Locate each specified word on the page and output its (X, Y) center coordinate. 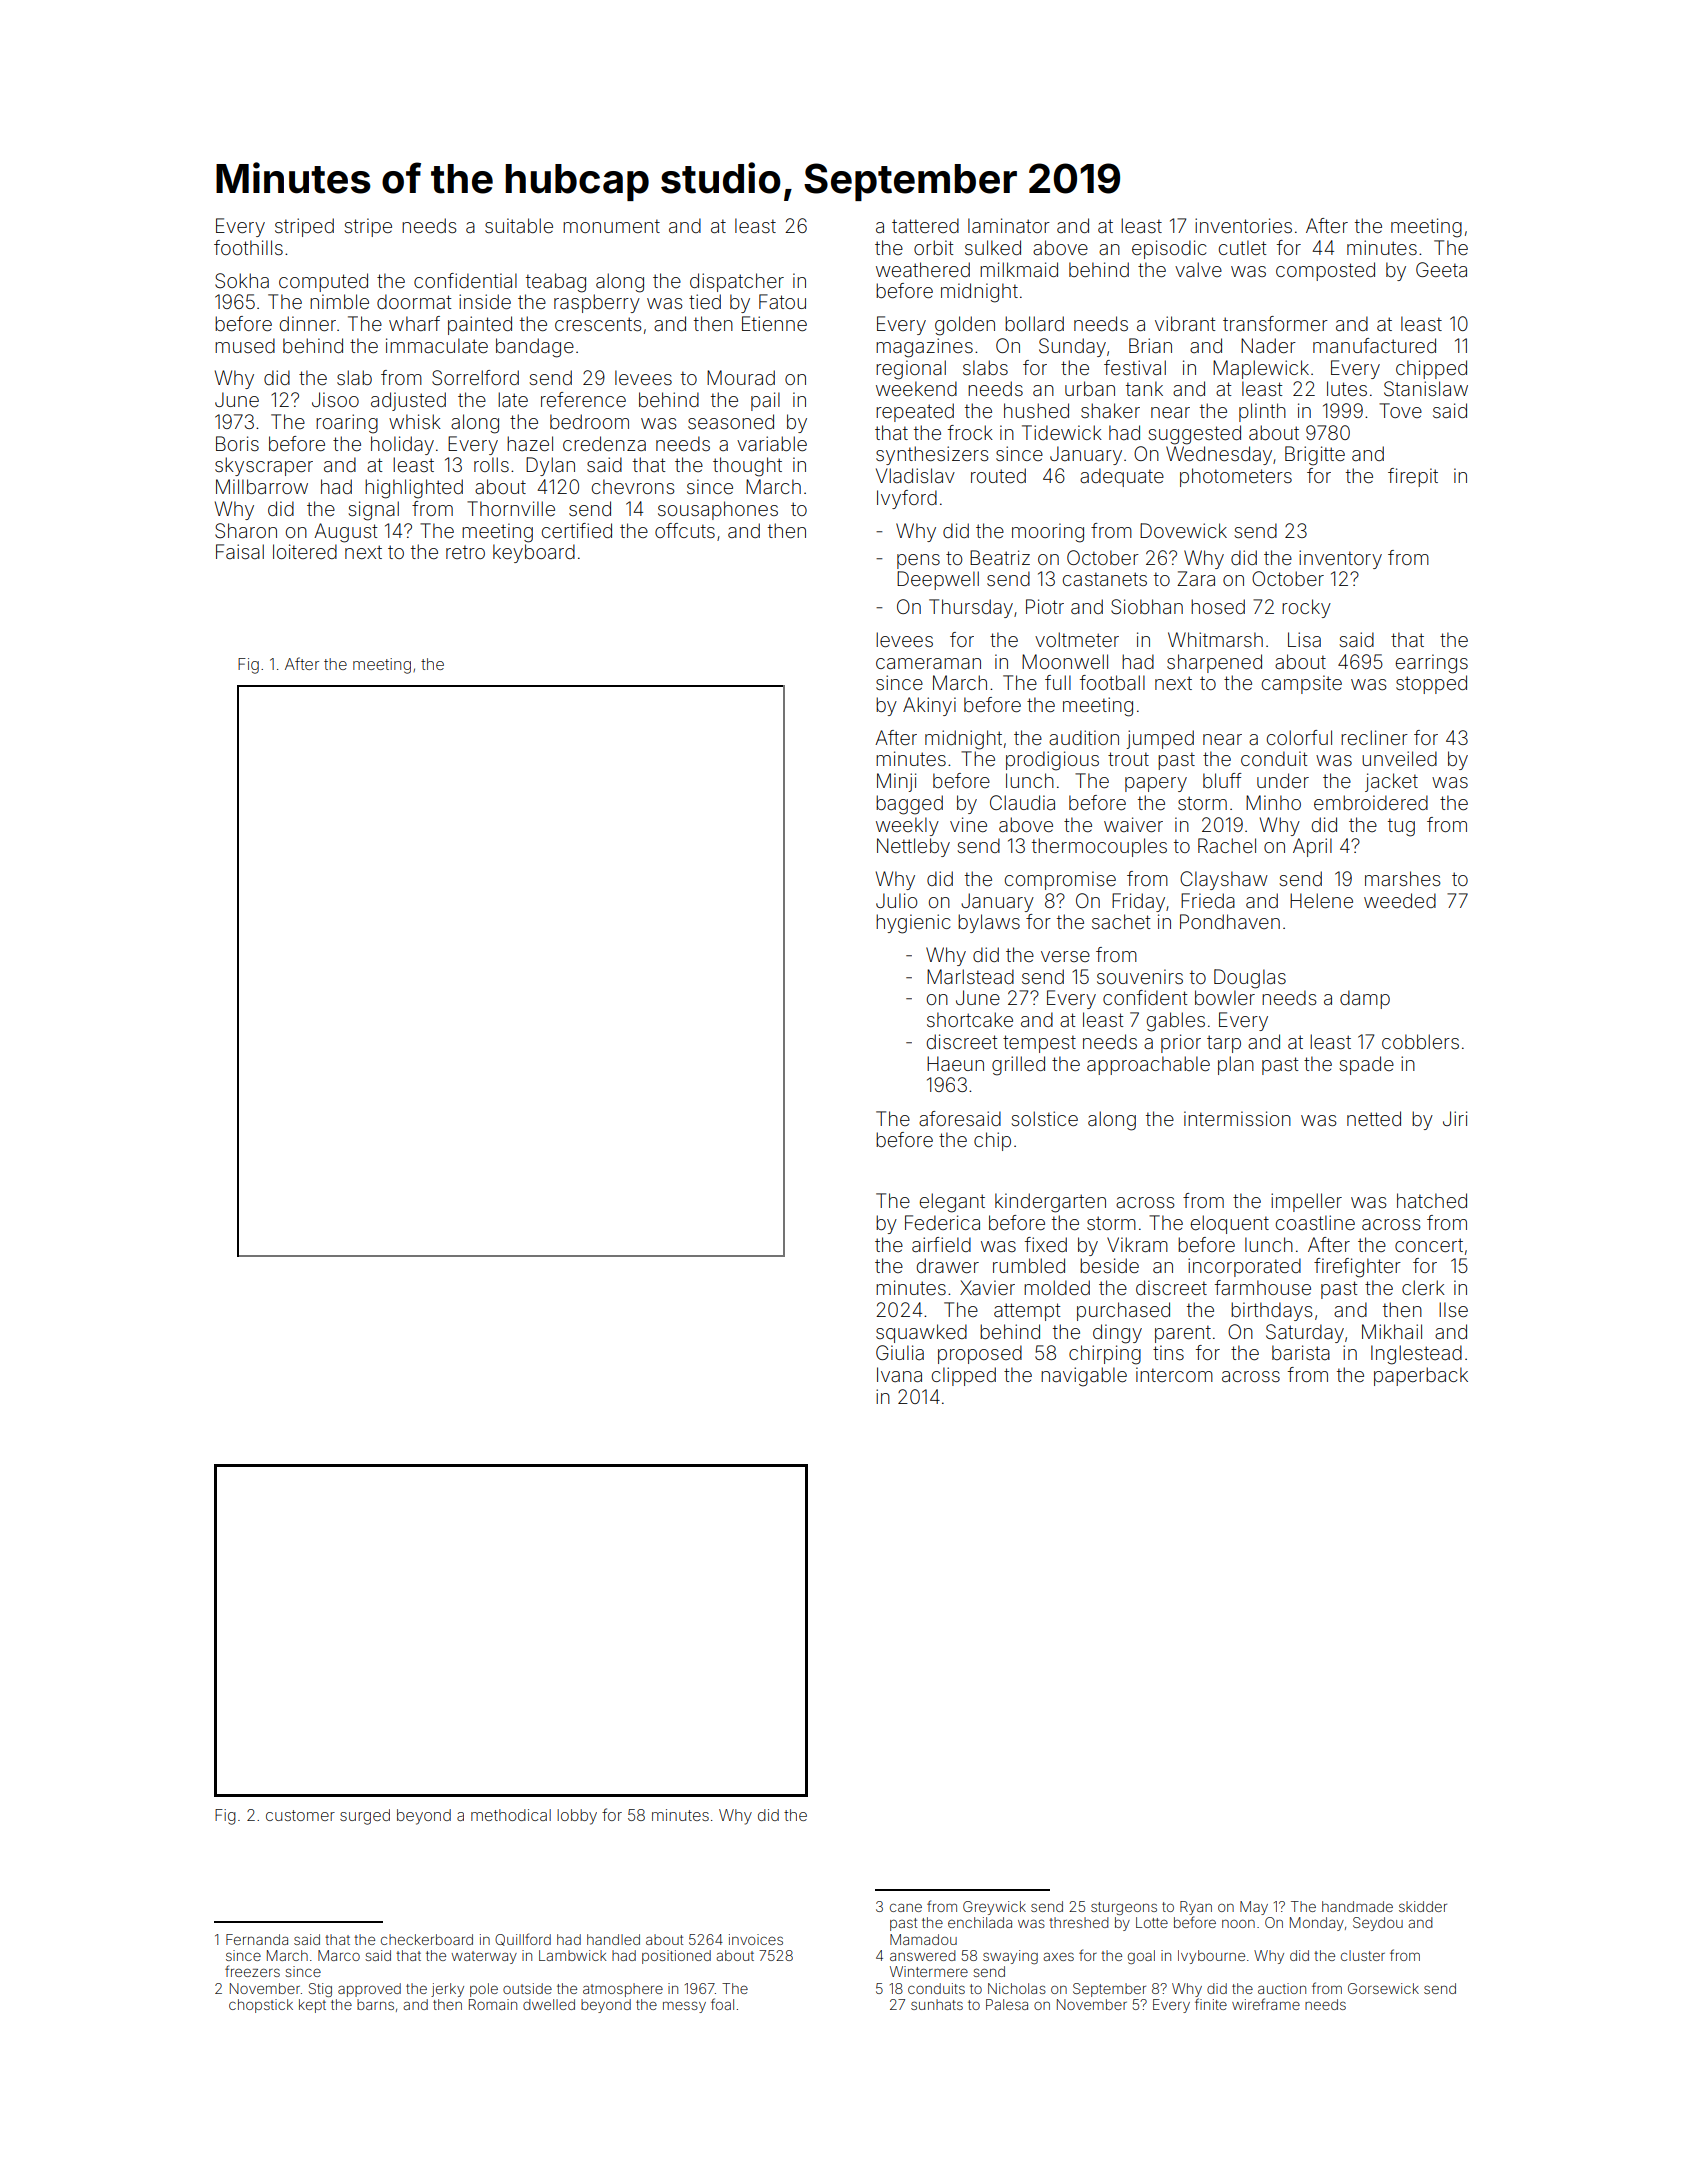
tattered (925, 225)
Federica (942, 1222)
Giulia (900, 1352)
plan (1236, 1065)
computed (323, 282)
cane (906, 1907)
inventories (1243, 225)
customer (300, 1815)
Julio (896, 900)
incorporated (1244, 1267)
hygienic (913, 924)
